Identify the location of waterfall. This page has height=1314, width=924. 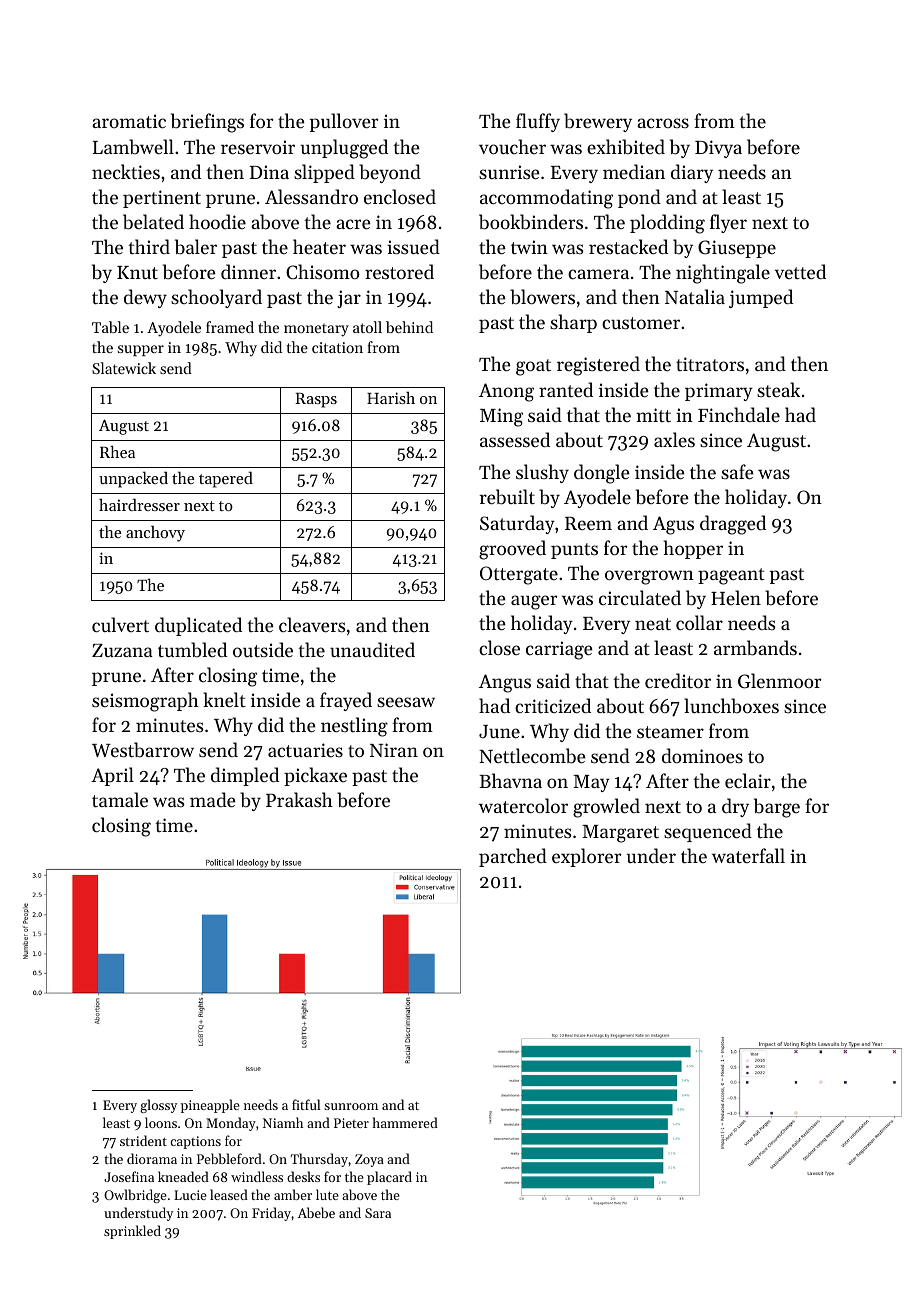
(748, 855).
